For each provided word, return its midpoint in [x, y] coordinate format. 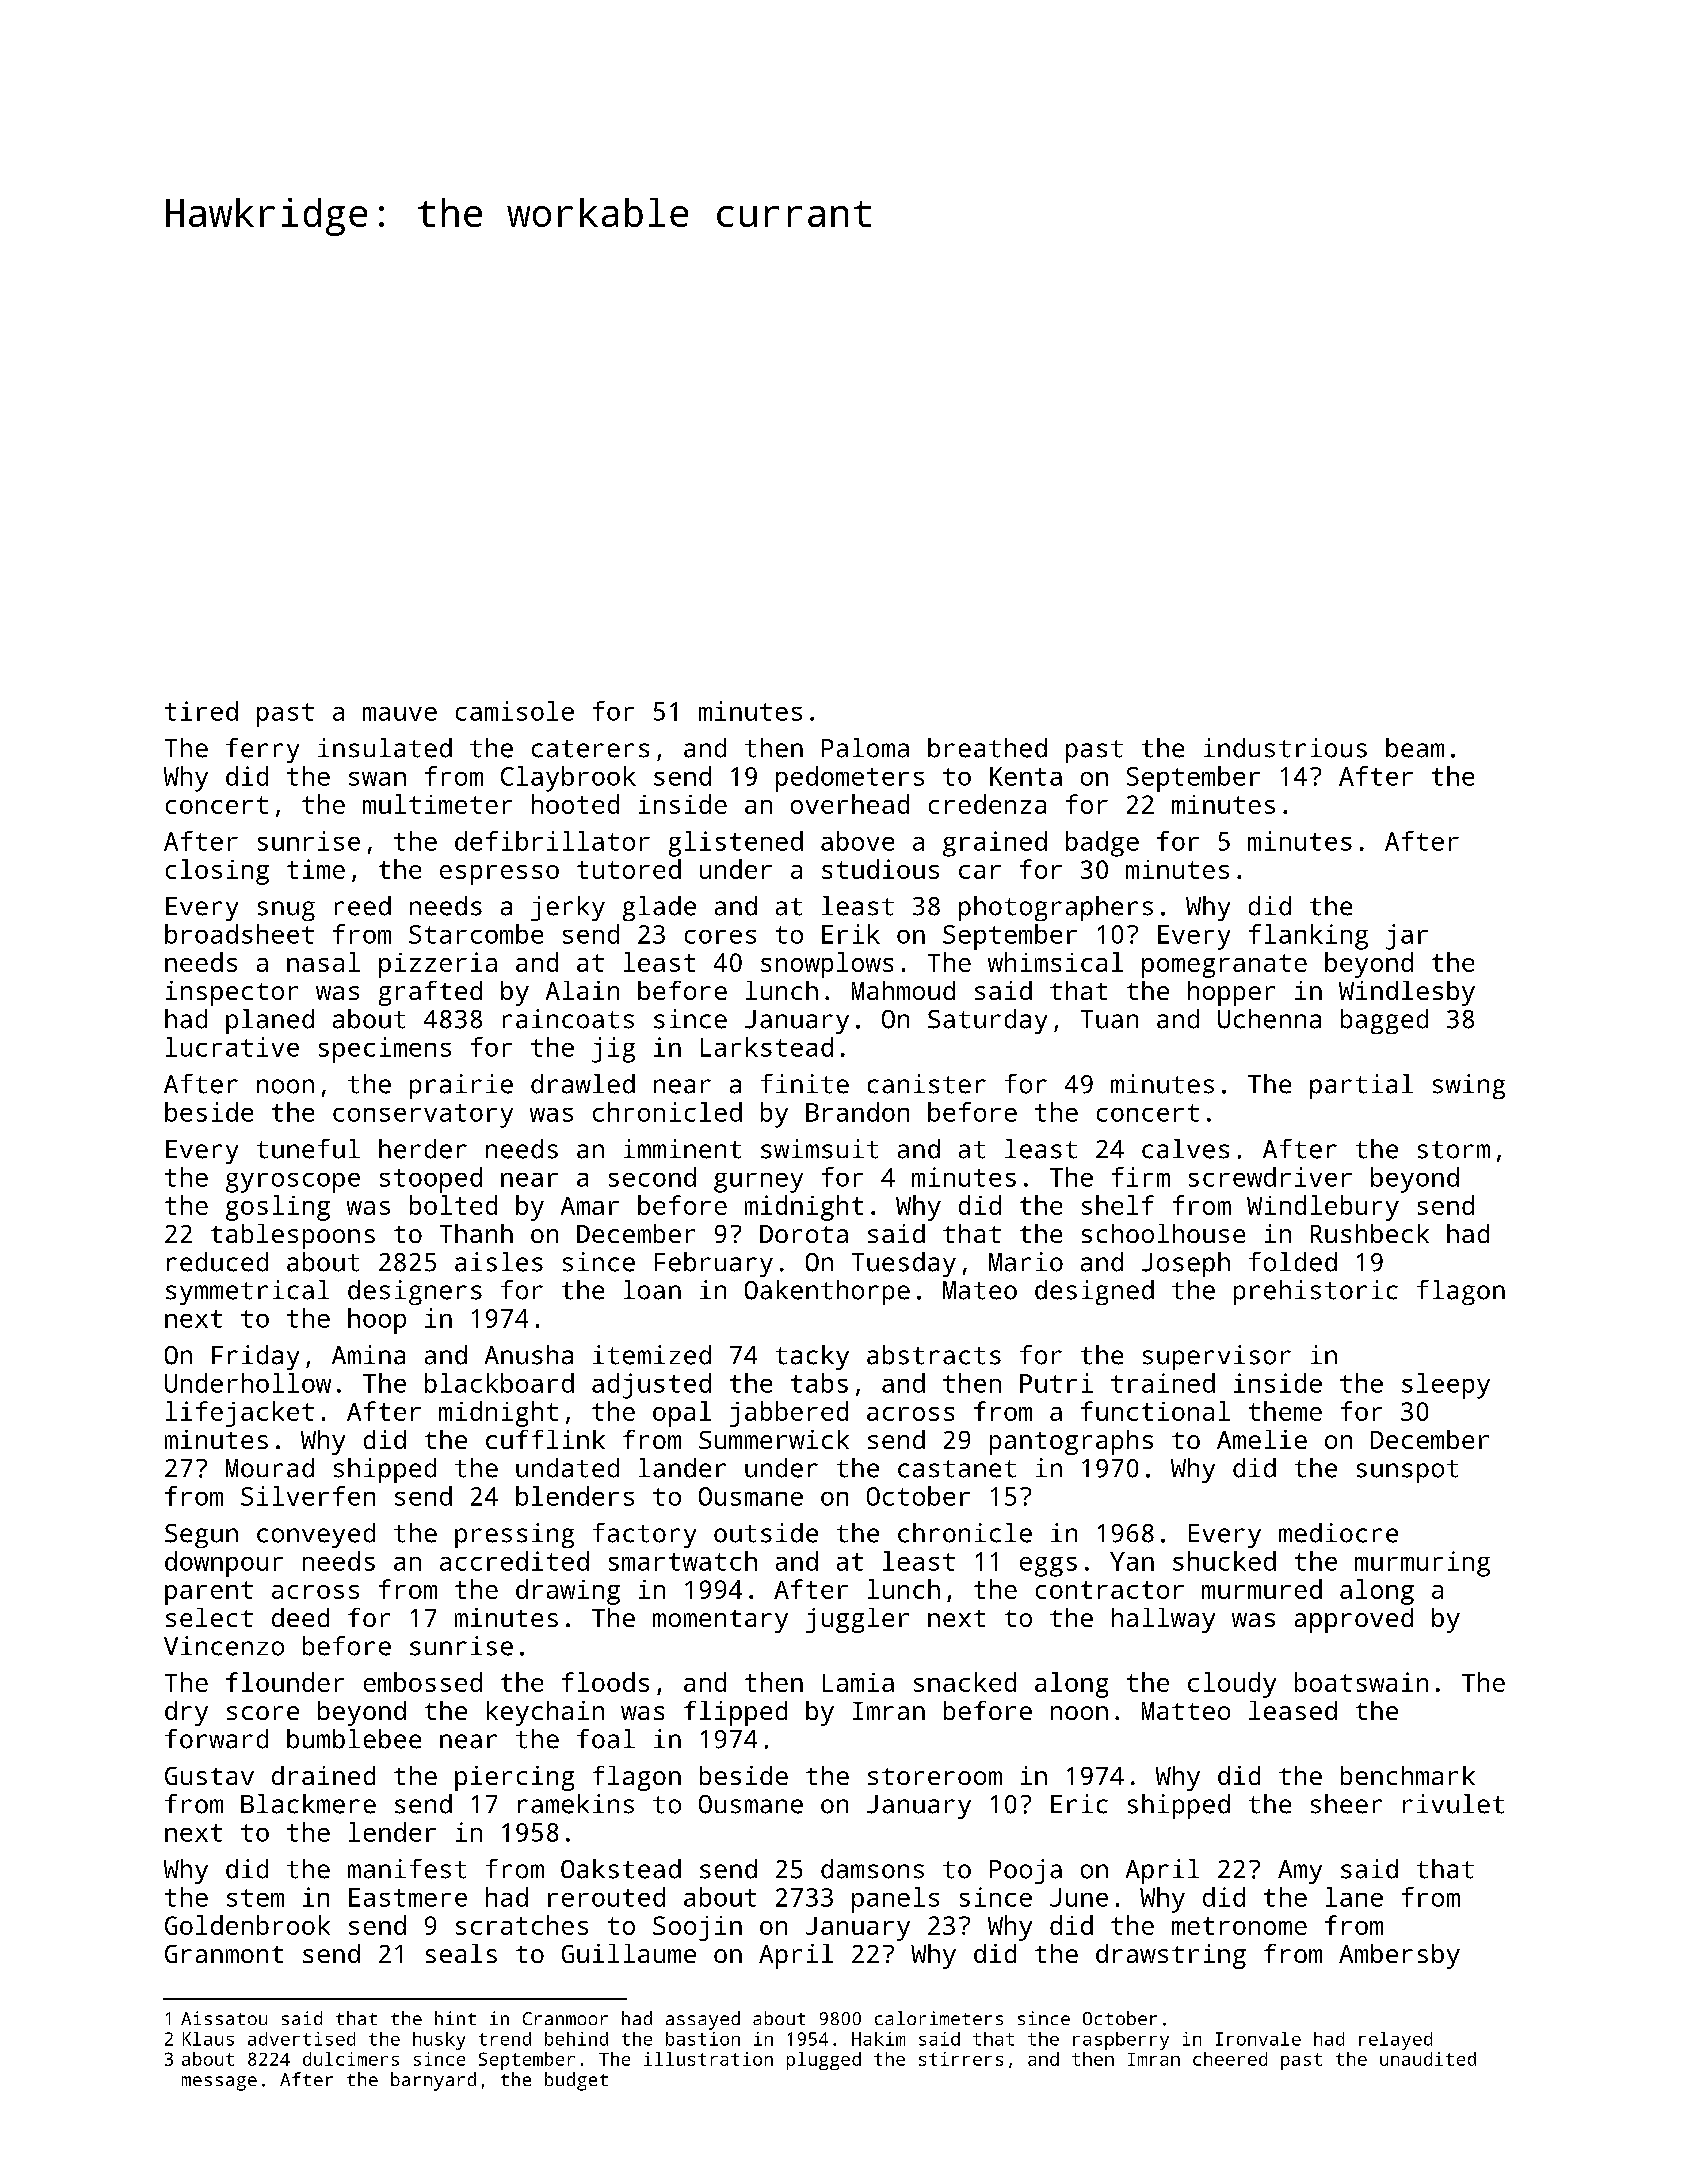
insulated [385, 748]
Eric [1079, 1804]
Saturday [987, 1021]
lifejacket [240, 1414]
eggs [1048, 1567]
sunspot [1407, 1471]
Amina [368, 1355]
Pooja [1026, 1871]
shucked [1224, 1561]
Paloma [865, 748]
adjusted [651, 1386]
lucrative [232, 1047]
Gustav [209, 1776]
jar [1407, 937]
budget [576, 2081]
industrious [1285, 748]
